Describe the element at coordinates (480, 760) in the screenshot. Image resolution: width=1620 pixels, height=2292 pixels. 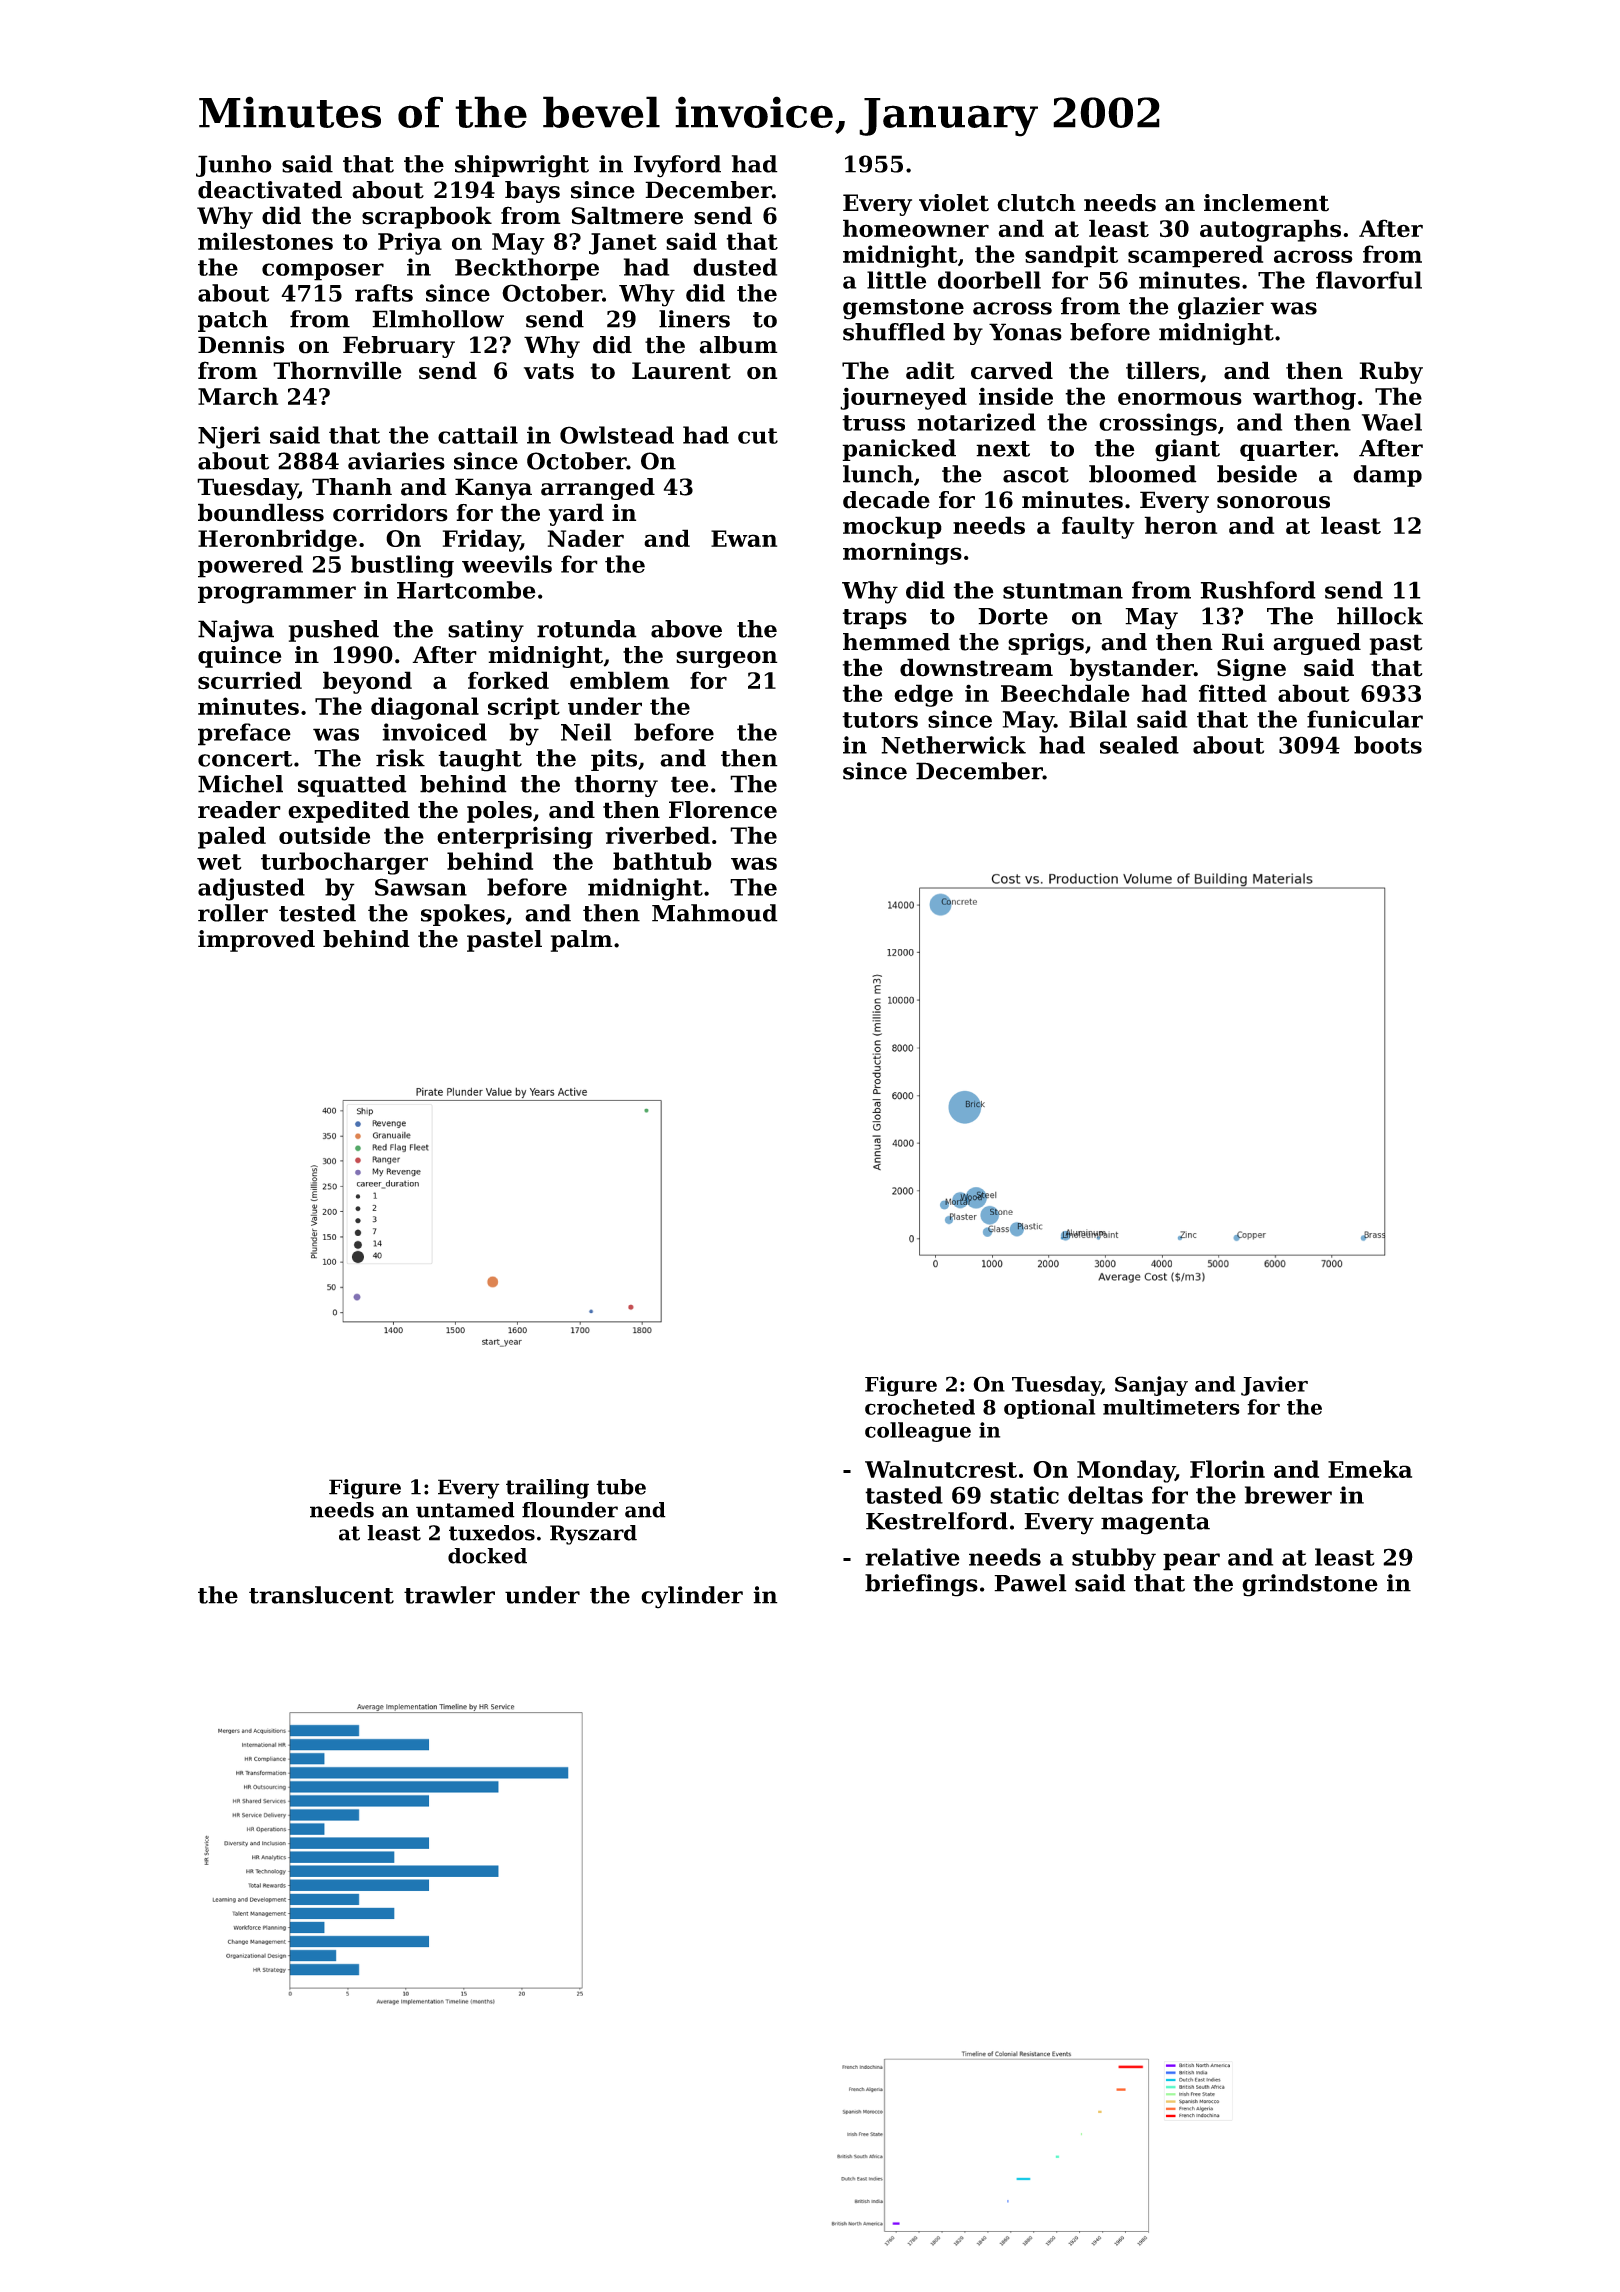
I see `taught` at that location.
